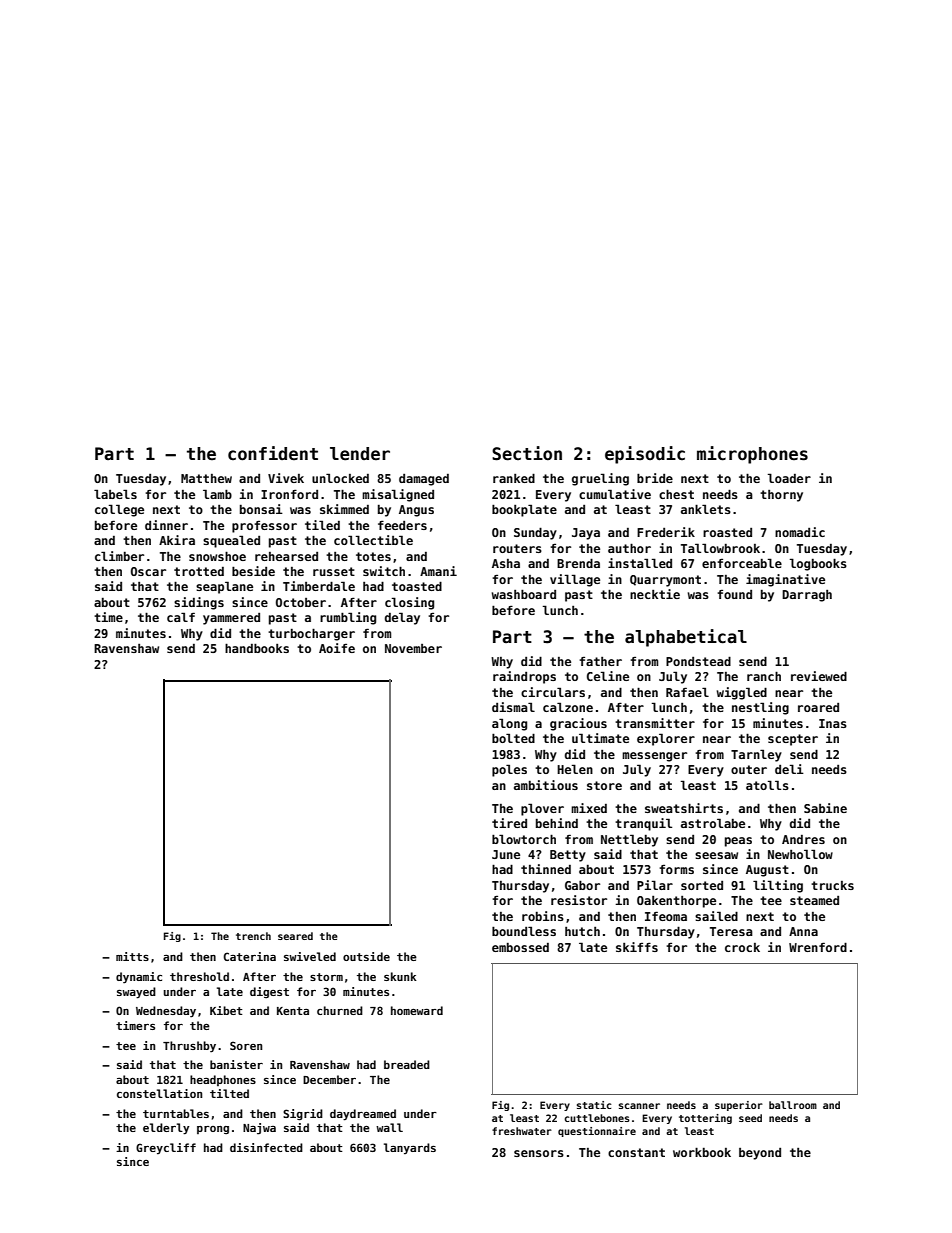 This page has width=952, height=1233. What do you see at coordinates (645, 455) in the page?
I see `episodic` at bounding box center [645, 455].
